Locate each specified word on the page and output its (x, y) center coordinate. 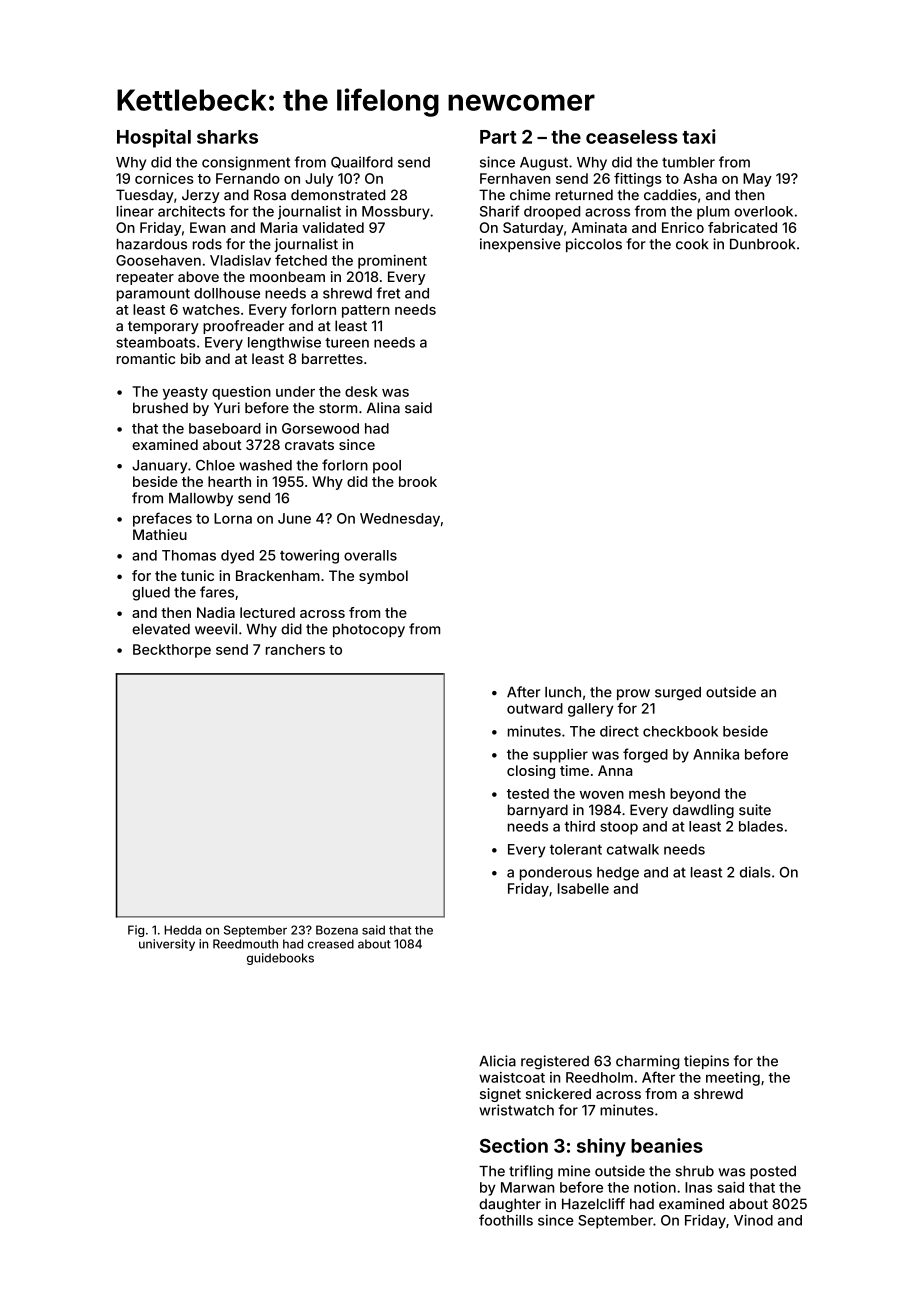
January (159, 467)
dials (755, 872)
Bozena (337, 930)
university (167, 945)
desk (361, 391)
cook (692, 244)
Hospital (154, 138)
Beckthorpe (172, 651)
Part (498, 137)
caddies (670, 195)
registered (555, 1062)
